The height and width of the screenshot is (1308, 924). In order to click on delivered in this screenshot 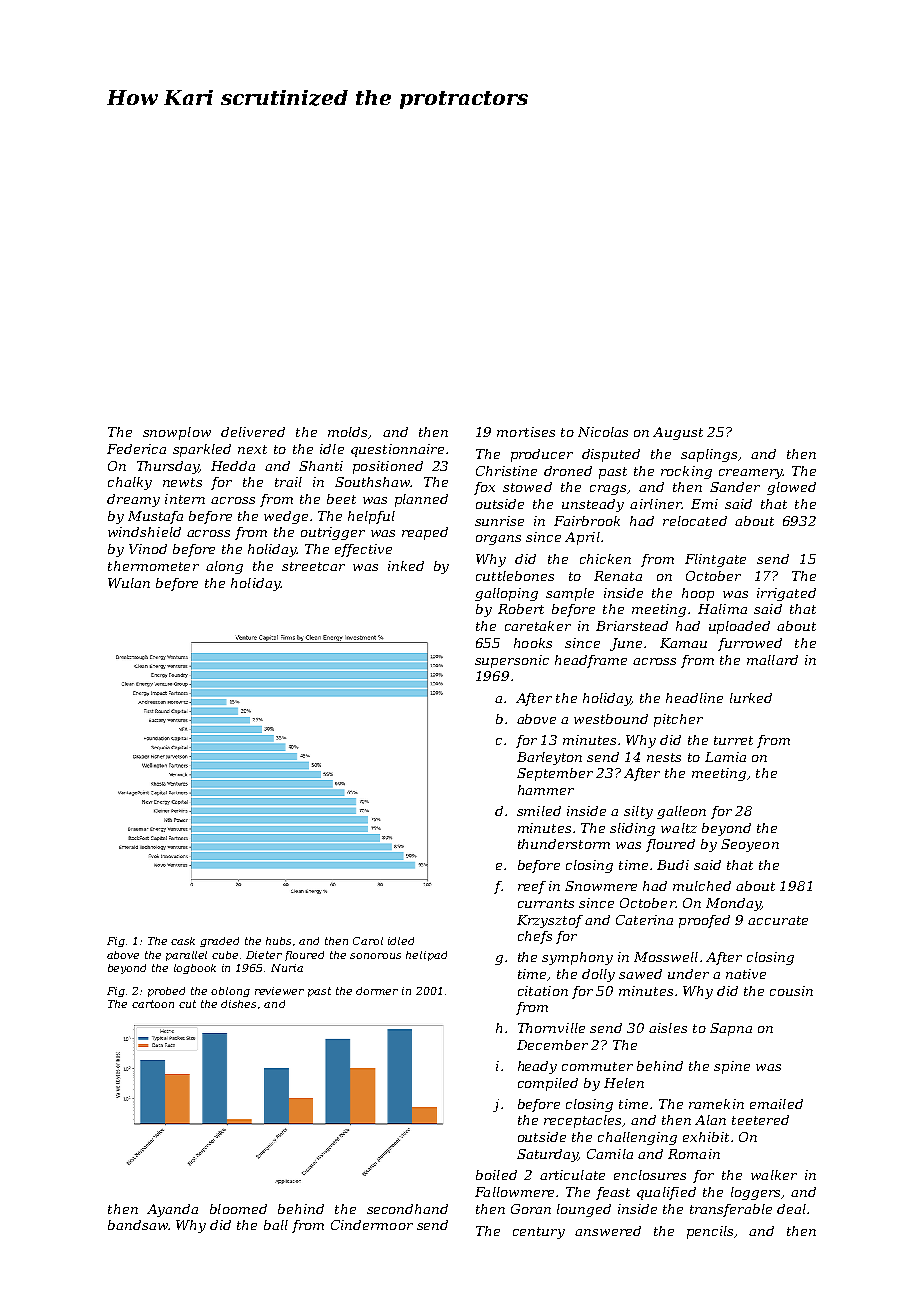, I will do `click(253, 432)`.
